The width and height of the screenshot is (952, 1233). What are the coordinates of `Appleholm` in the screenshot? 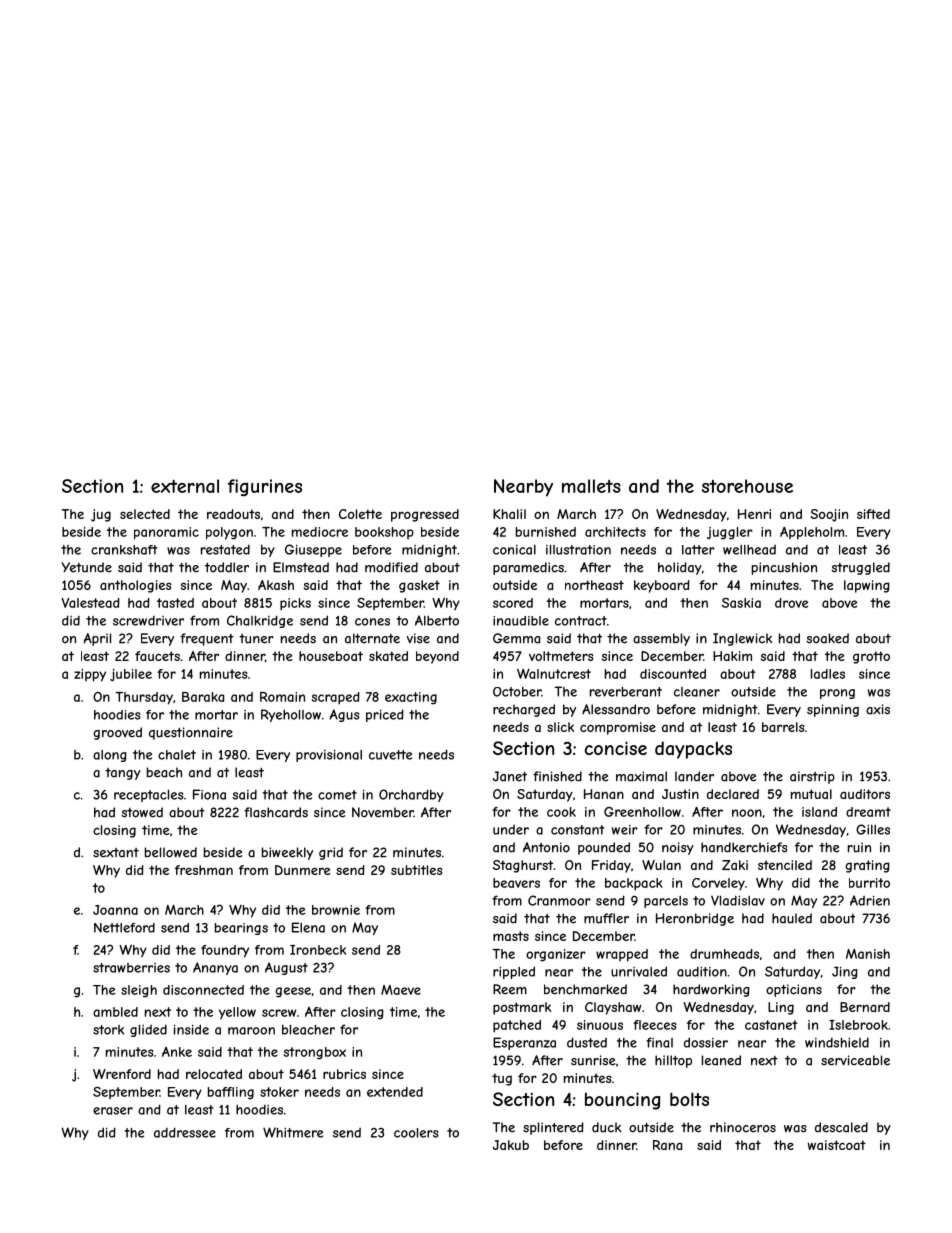 It's located at (812, 533).
